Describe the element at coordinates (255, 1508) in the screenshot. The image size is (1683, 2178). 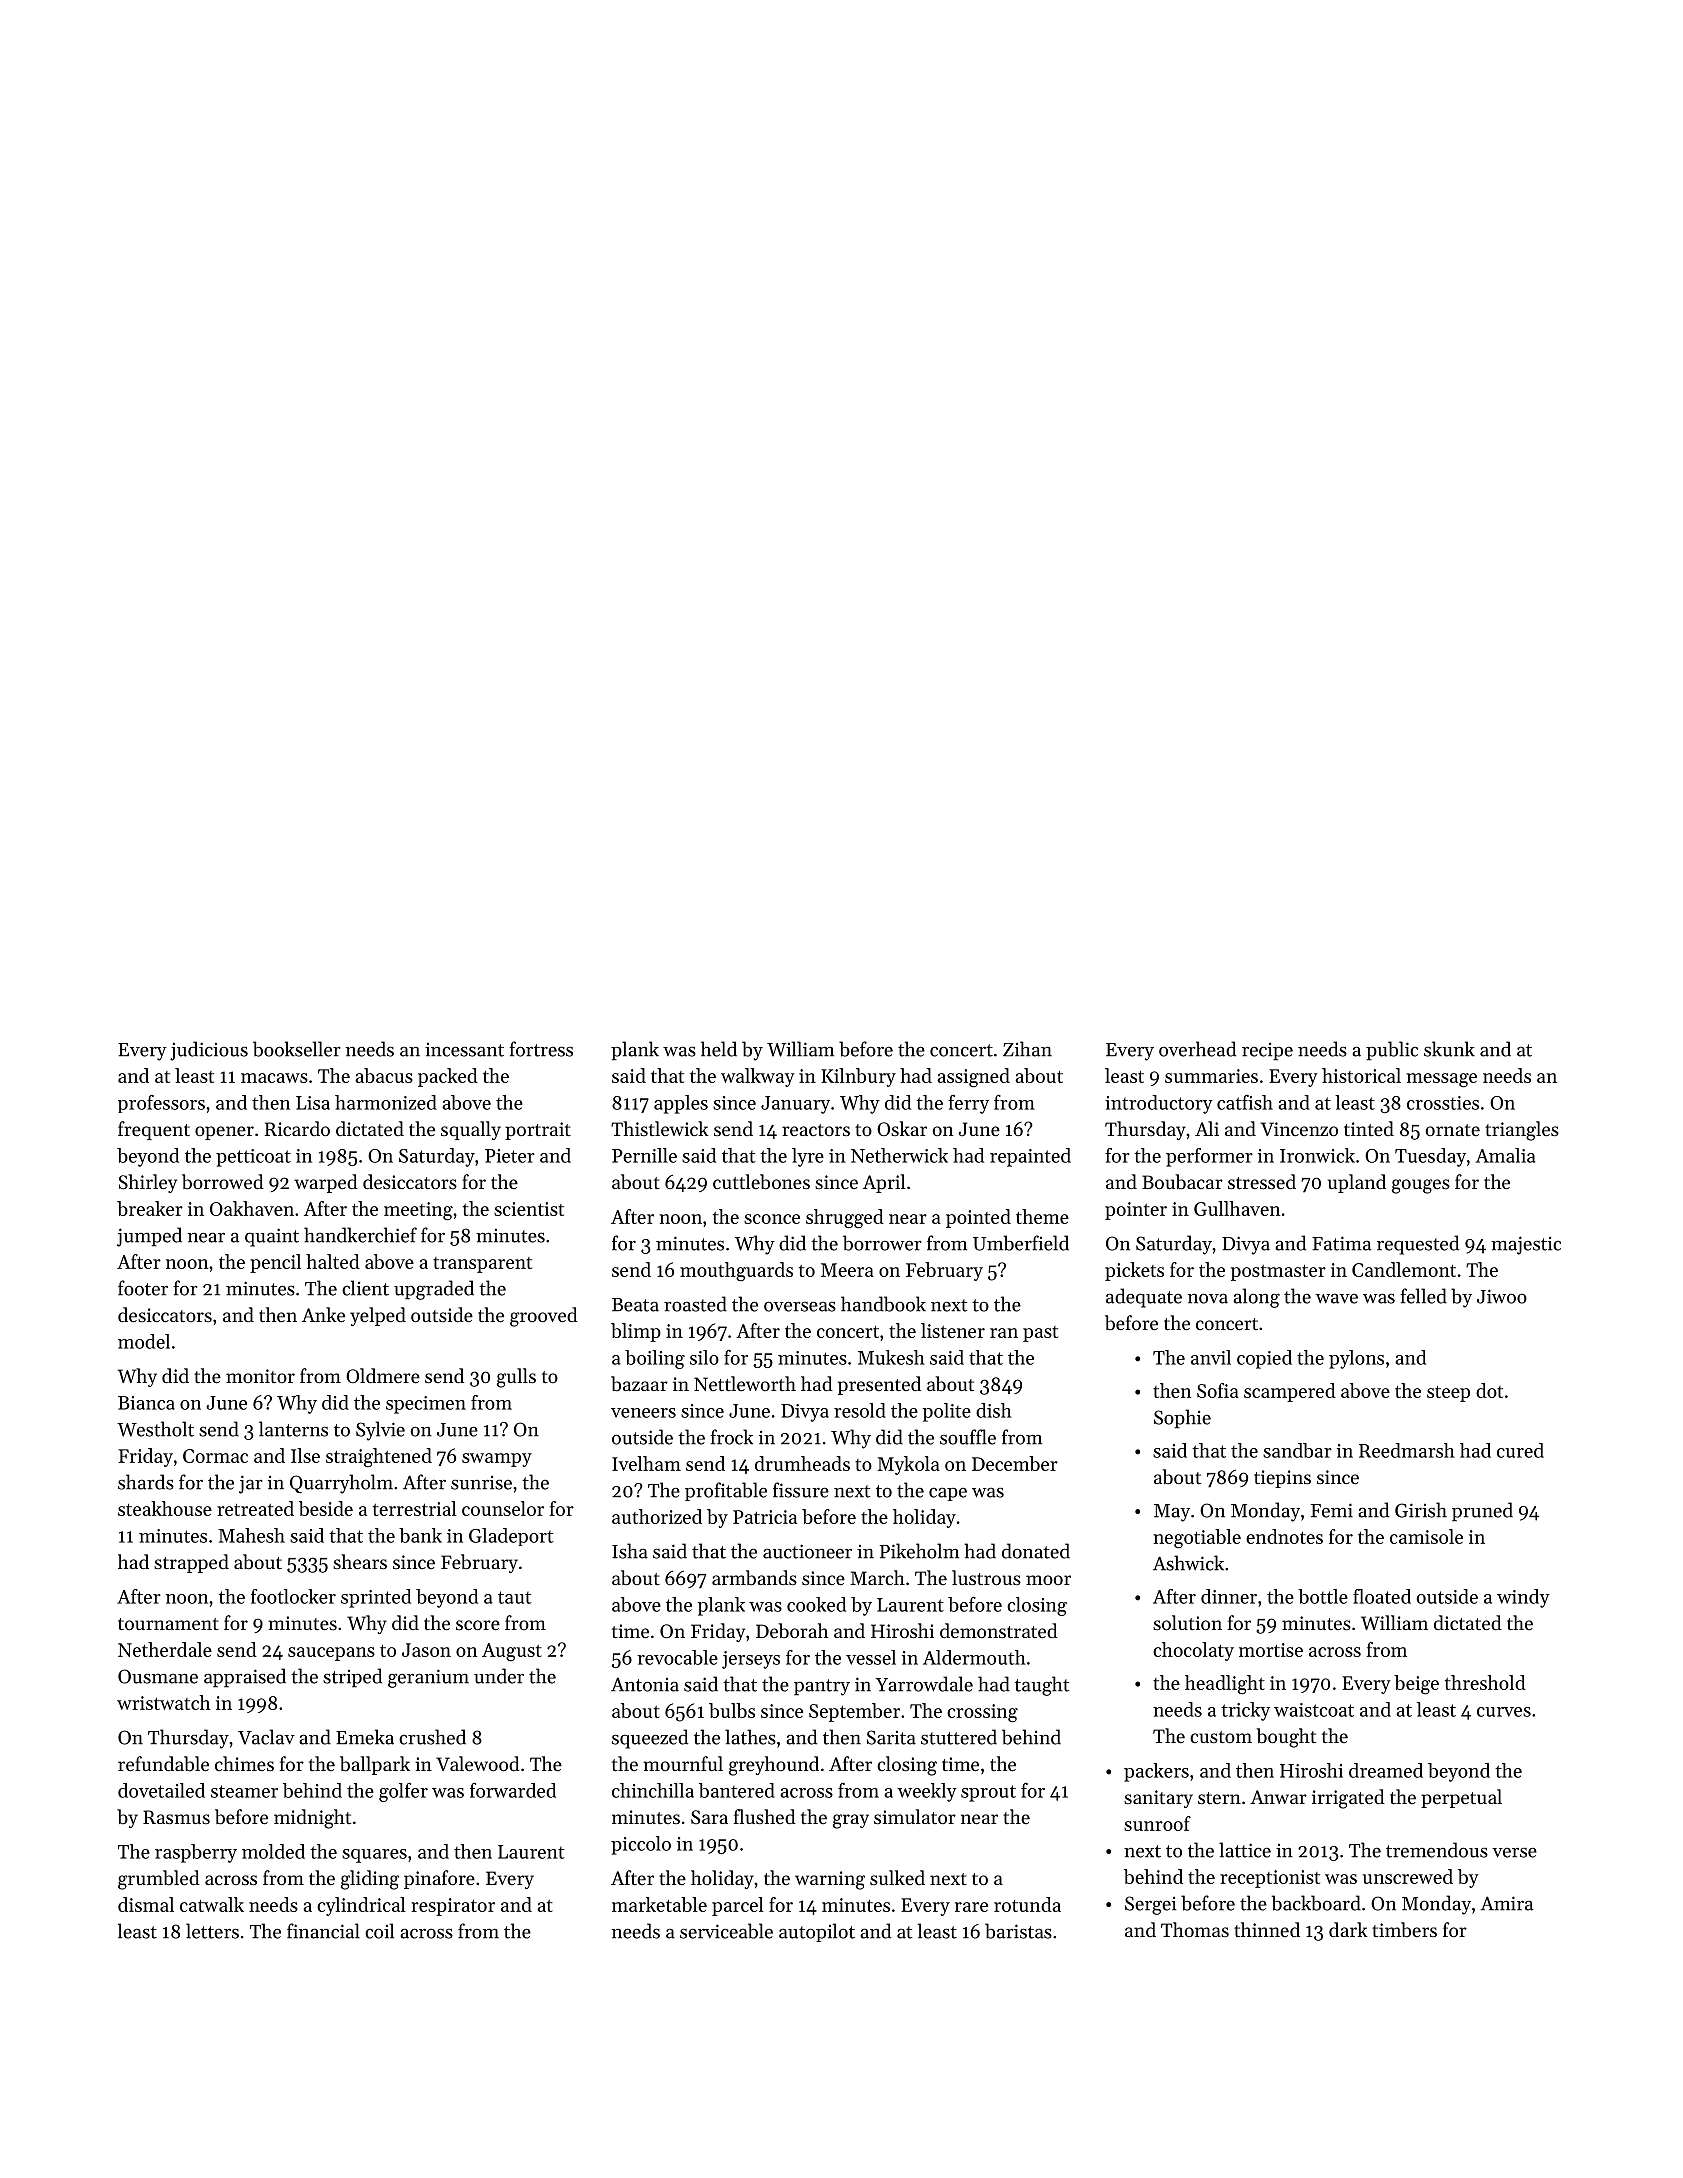
I see `retreated` at that location.
